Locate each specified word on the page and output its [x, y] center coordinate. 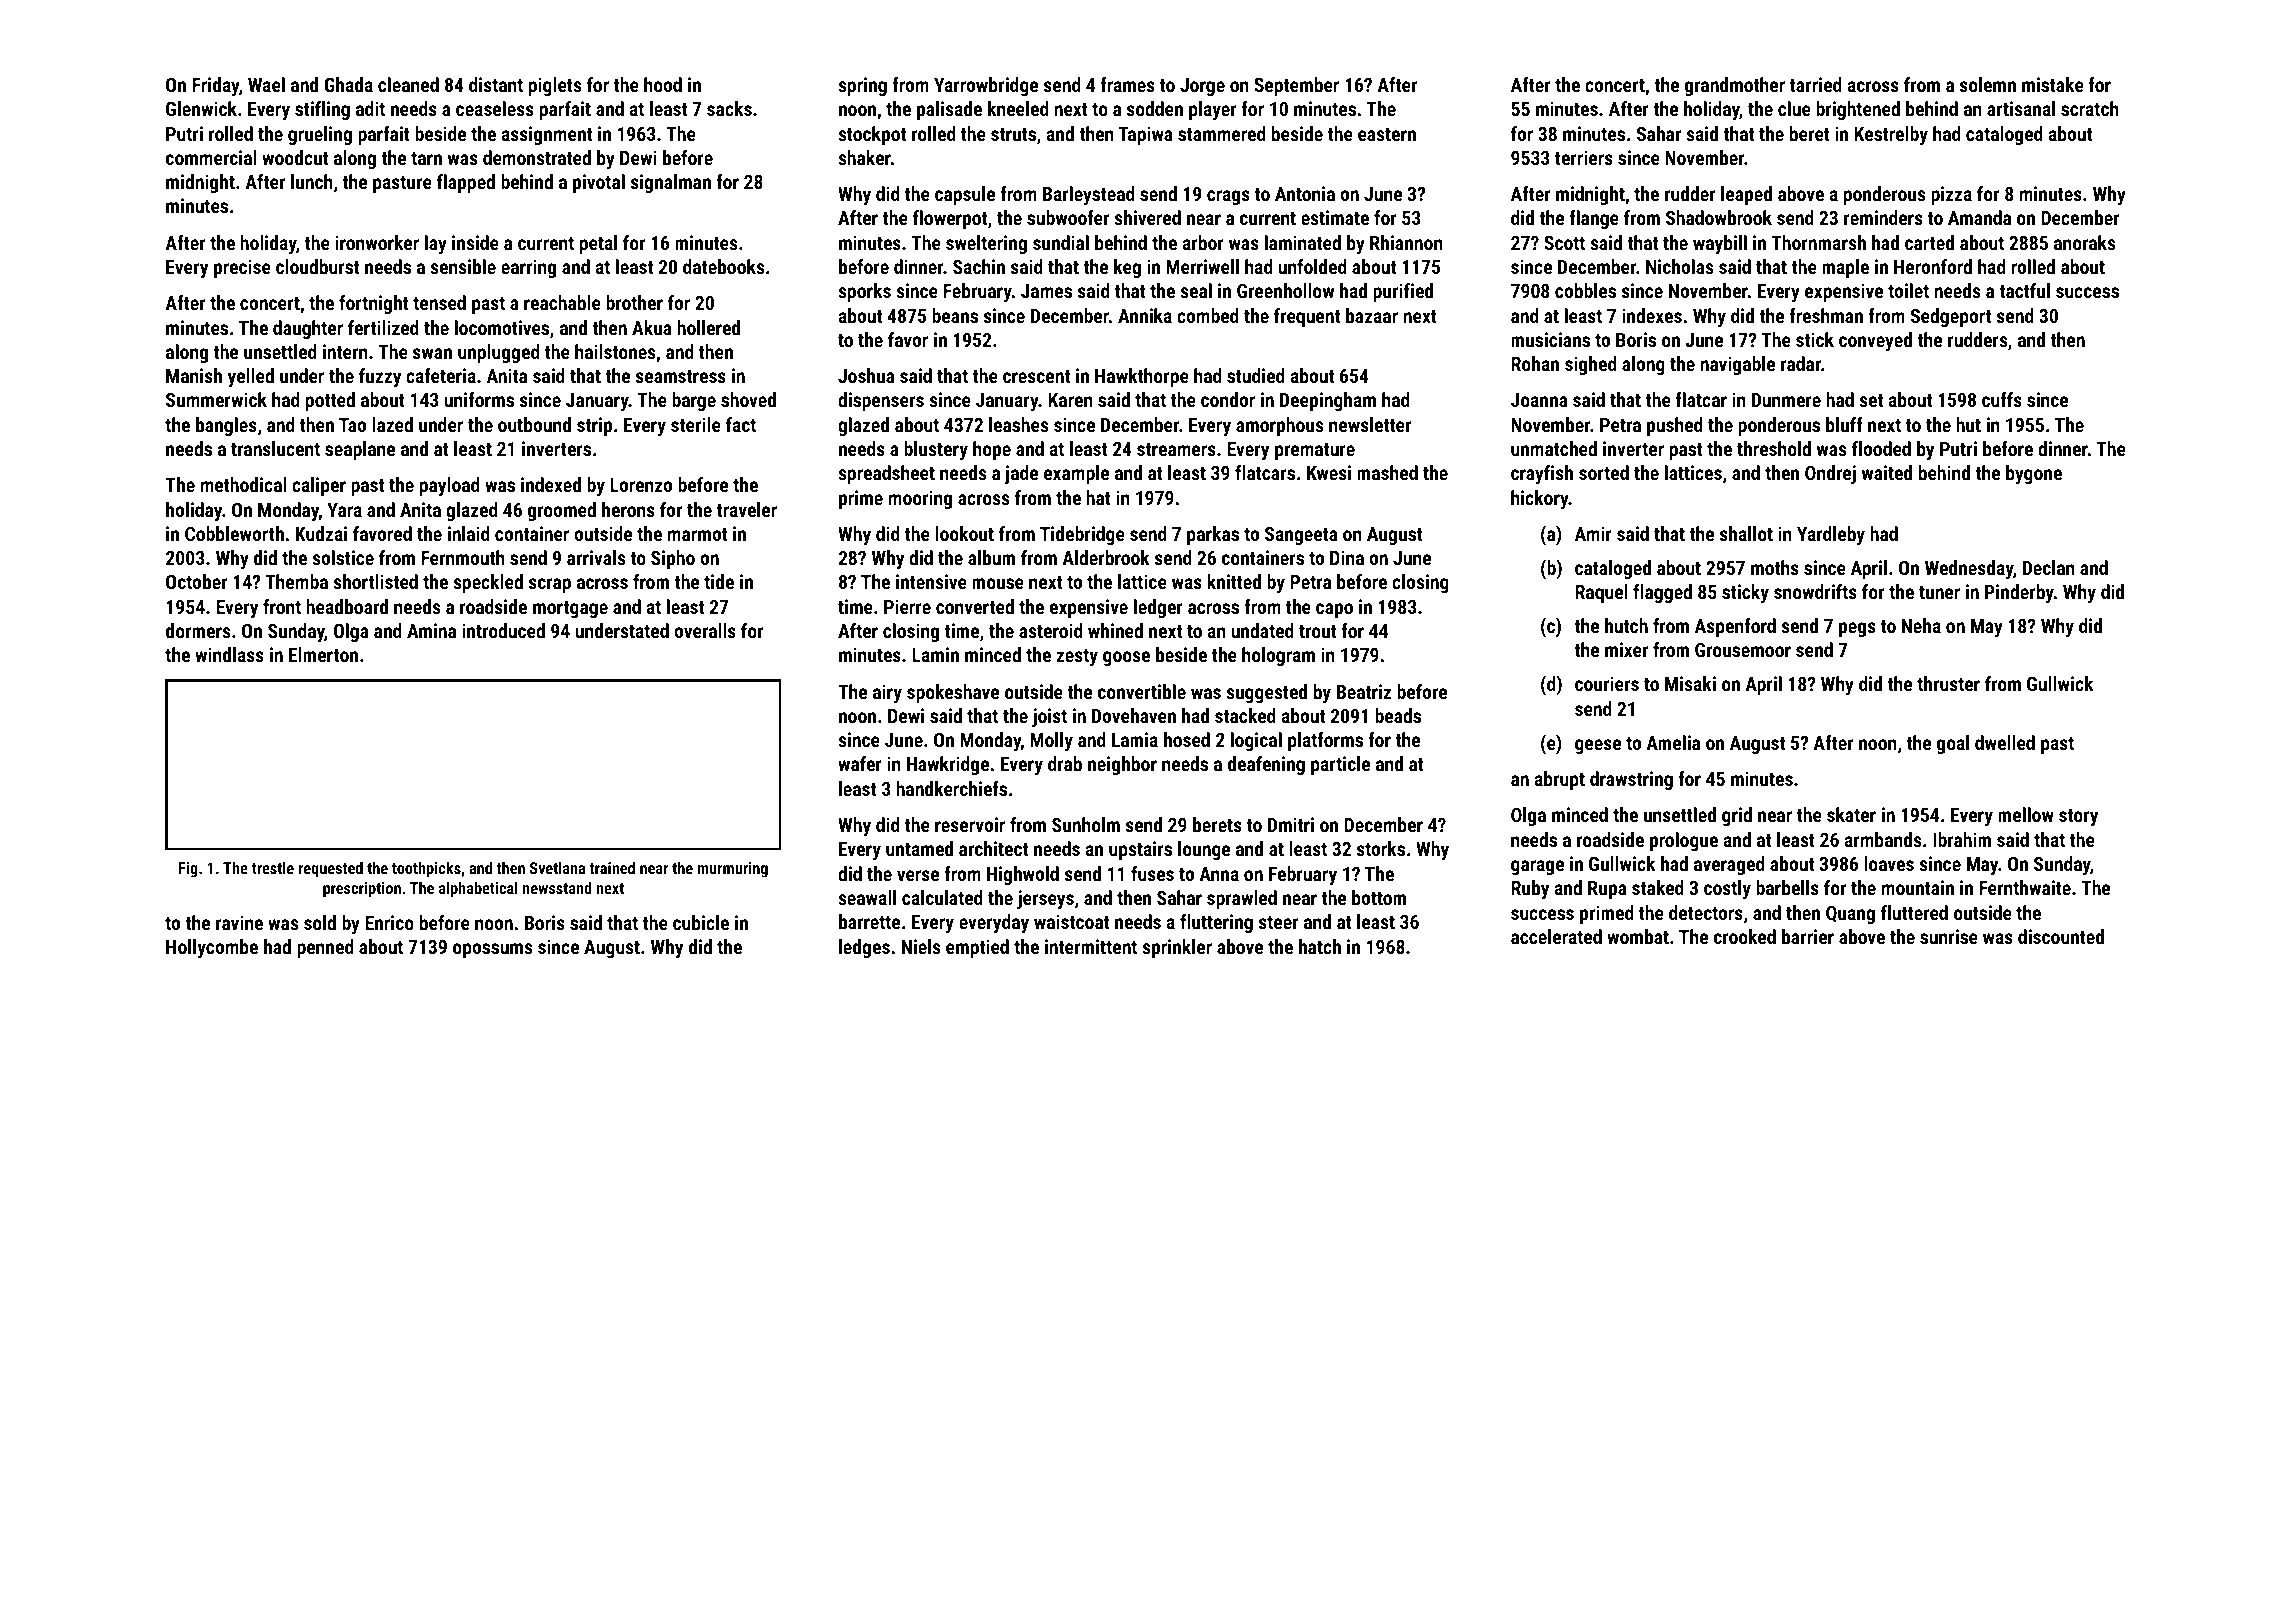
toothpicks [426, 869]
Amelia [1673, 742]
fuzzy [380, 377]
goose [1126, 658]
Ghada [348, 84]
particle [1340, 765]
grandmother [1735, 86]
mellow [2026, 814]
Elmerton [323, 654]
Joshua [866, 375]
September [1296, 86]
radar [1801, 363]
